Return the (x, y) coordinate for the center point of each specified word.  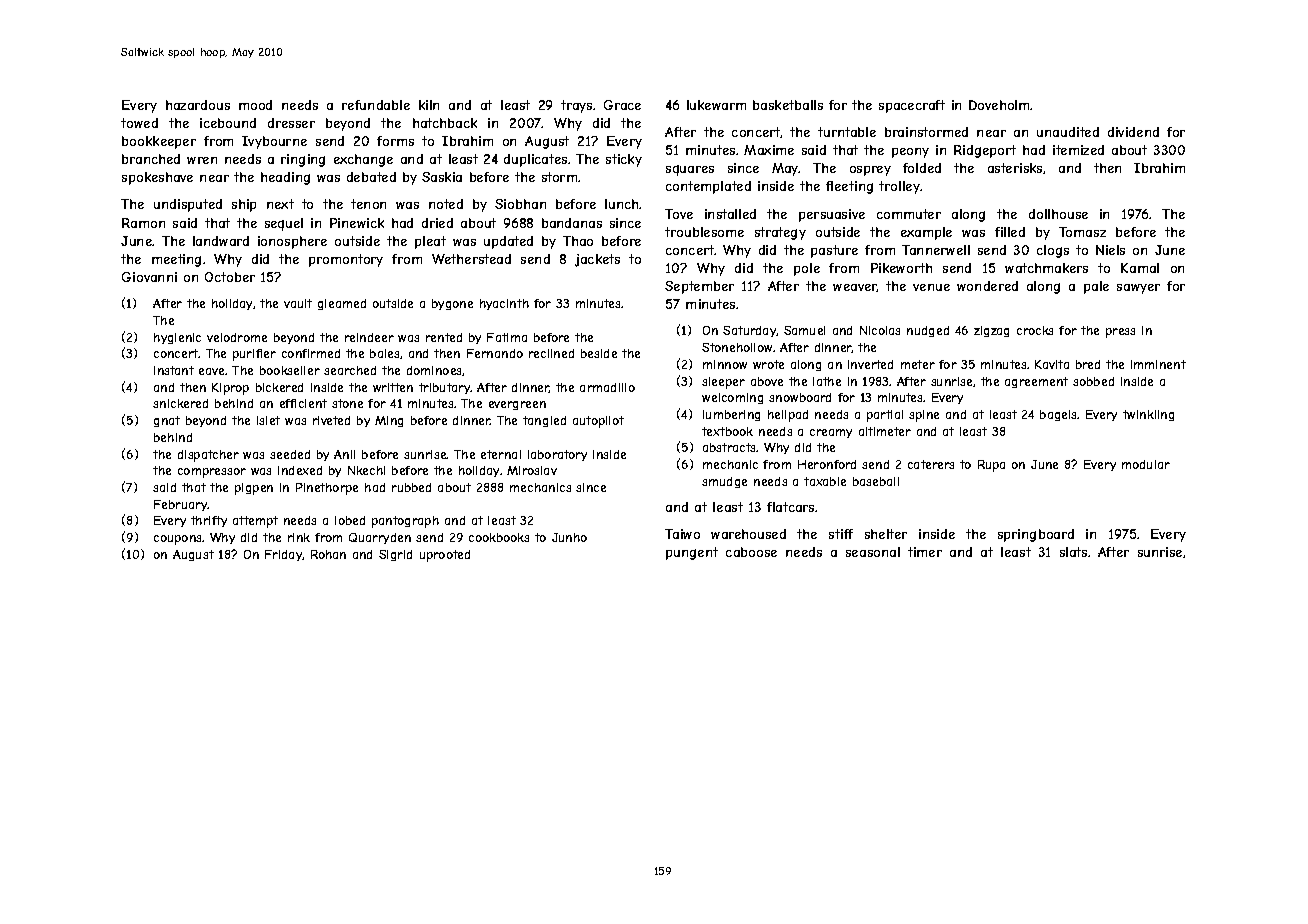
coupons (178, 540)
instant (174, 370)
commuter (909, 214)
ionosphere (292, 242)
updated (508, 242)
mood (255, 105)
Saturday (750, 331)
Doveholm (999, 105)
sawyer (1138, 289)
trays (576, 106)
